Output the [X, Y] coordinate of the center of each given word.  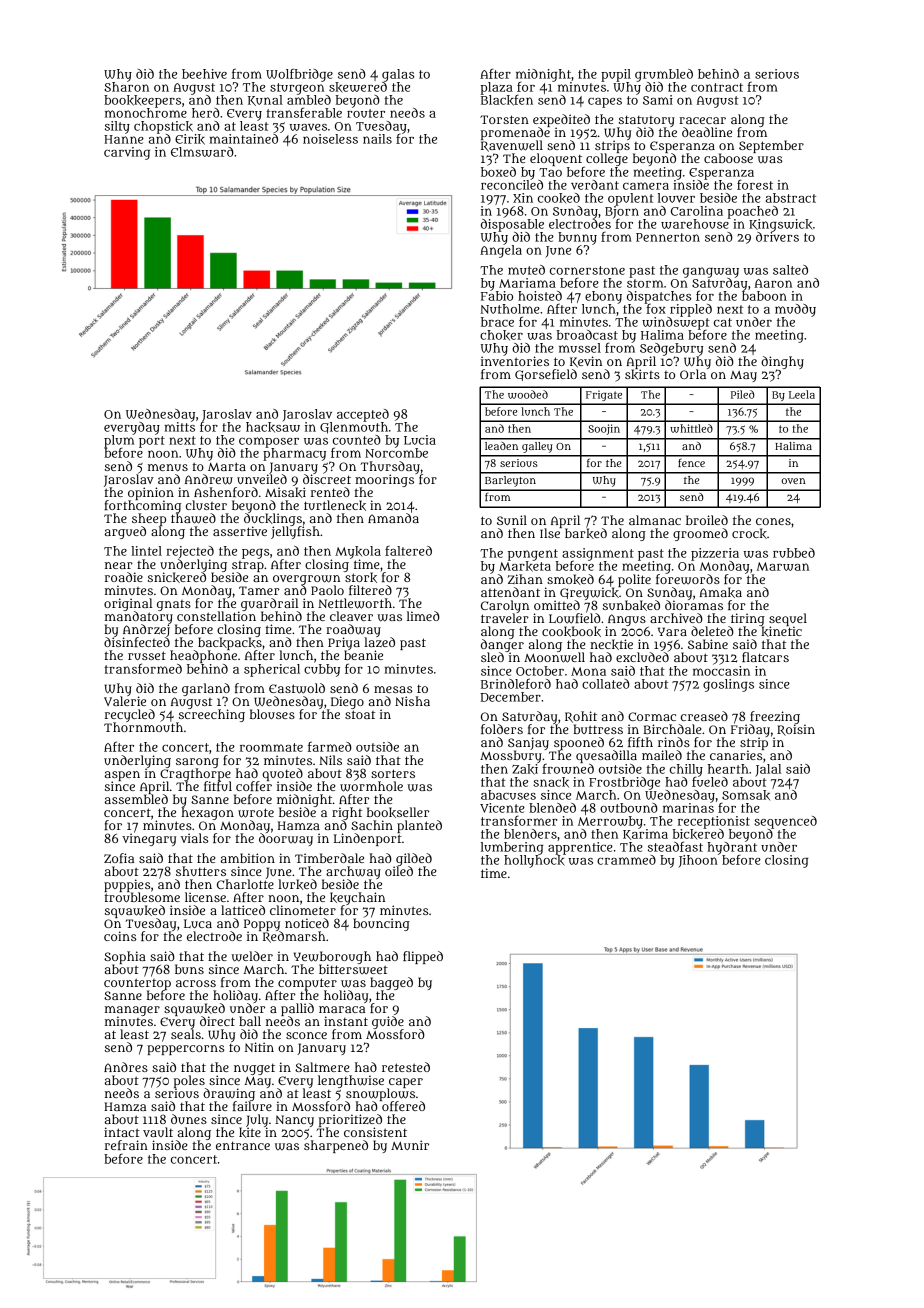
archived [676, 618]
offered [403, 1106]
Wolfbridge [299, 75]
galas [398, 75]
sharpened [336, 1146]
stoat [360, 714]
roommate [271, 747]
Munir [410, 1145]
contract [717, 87]
